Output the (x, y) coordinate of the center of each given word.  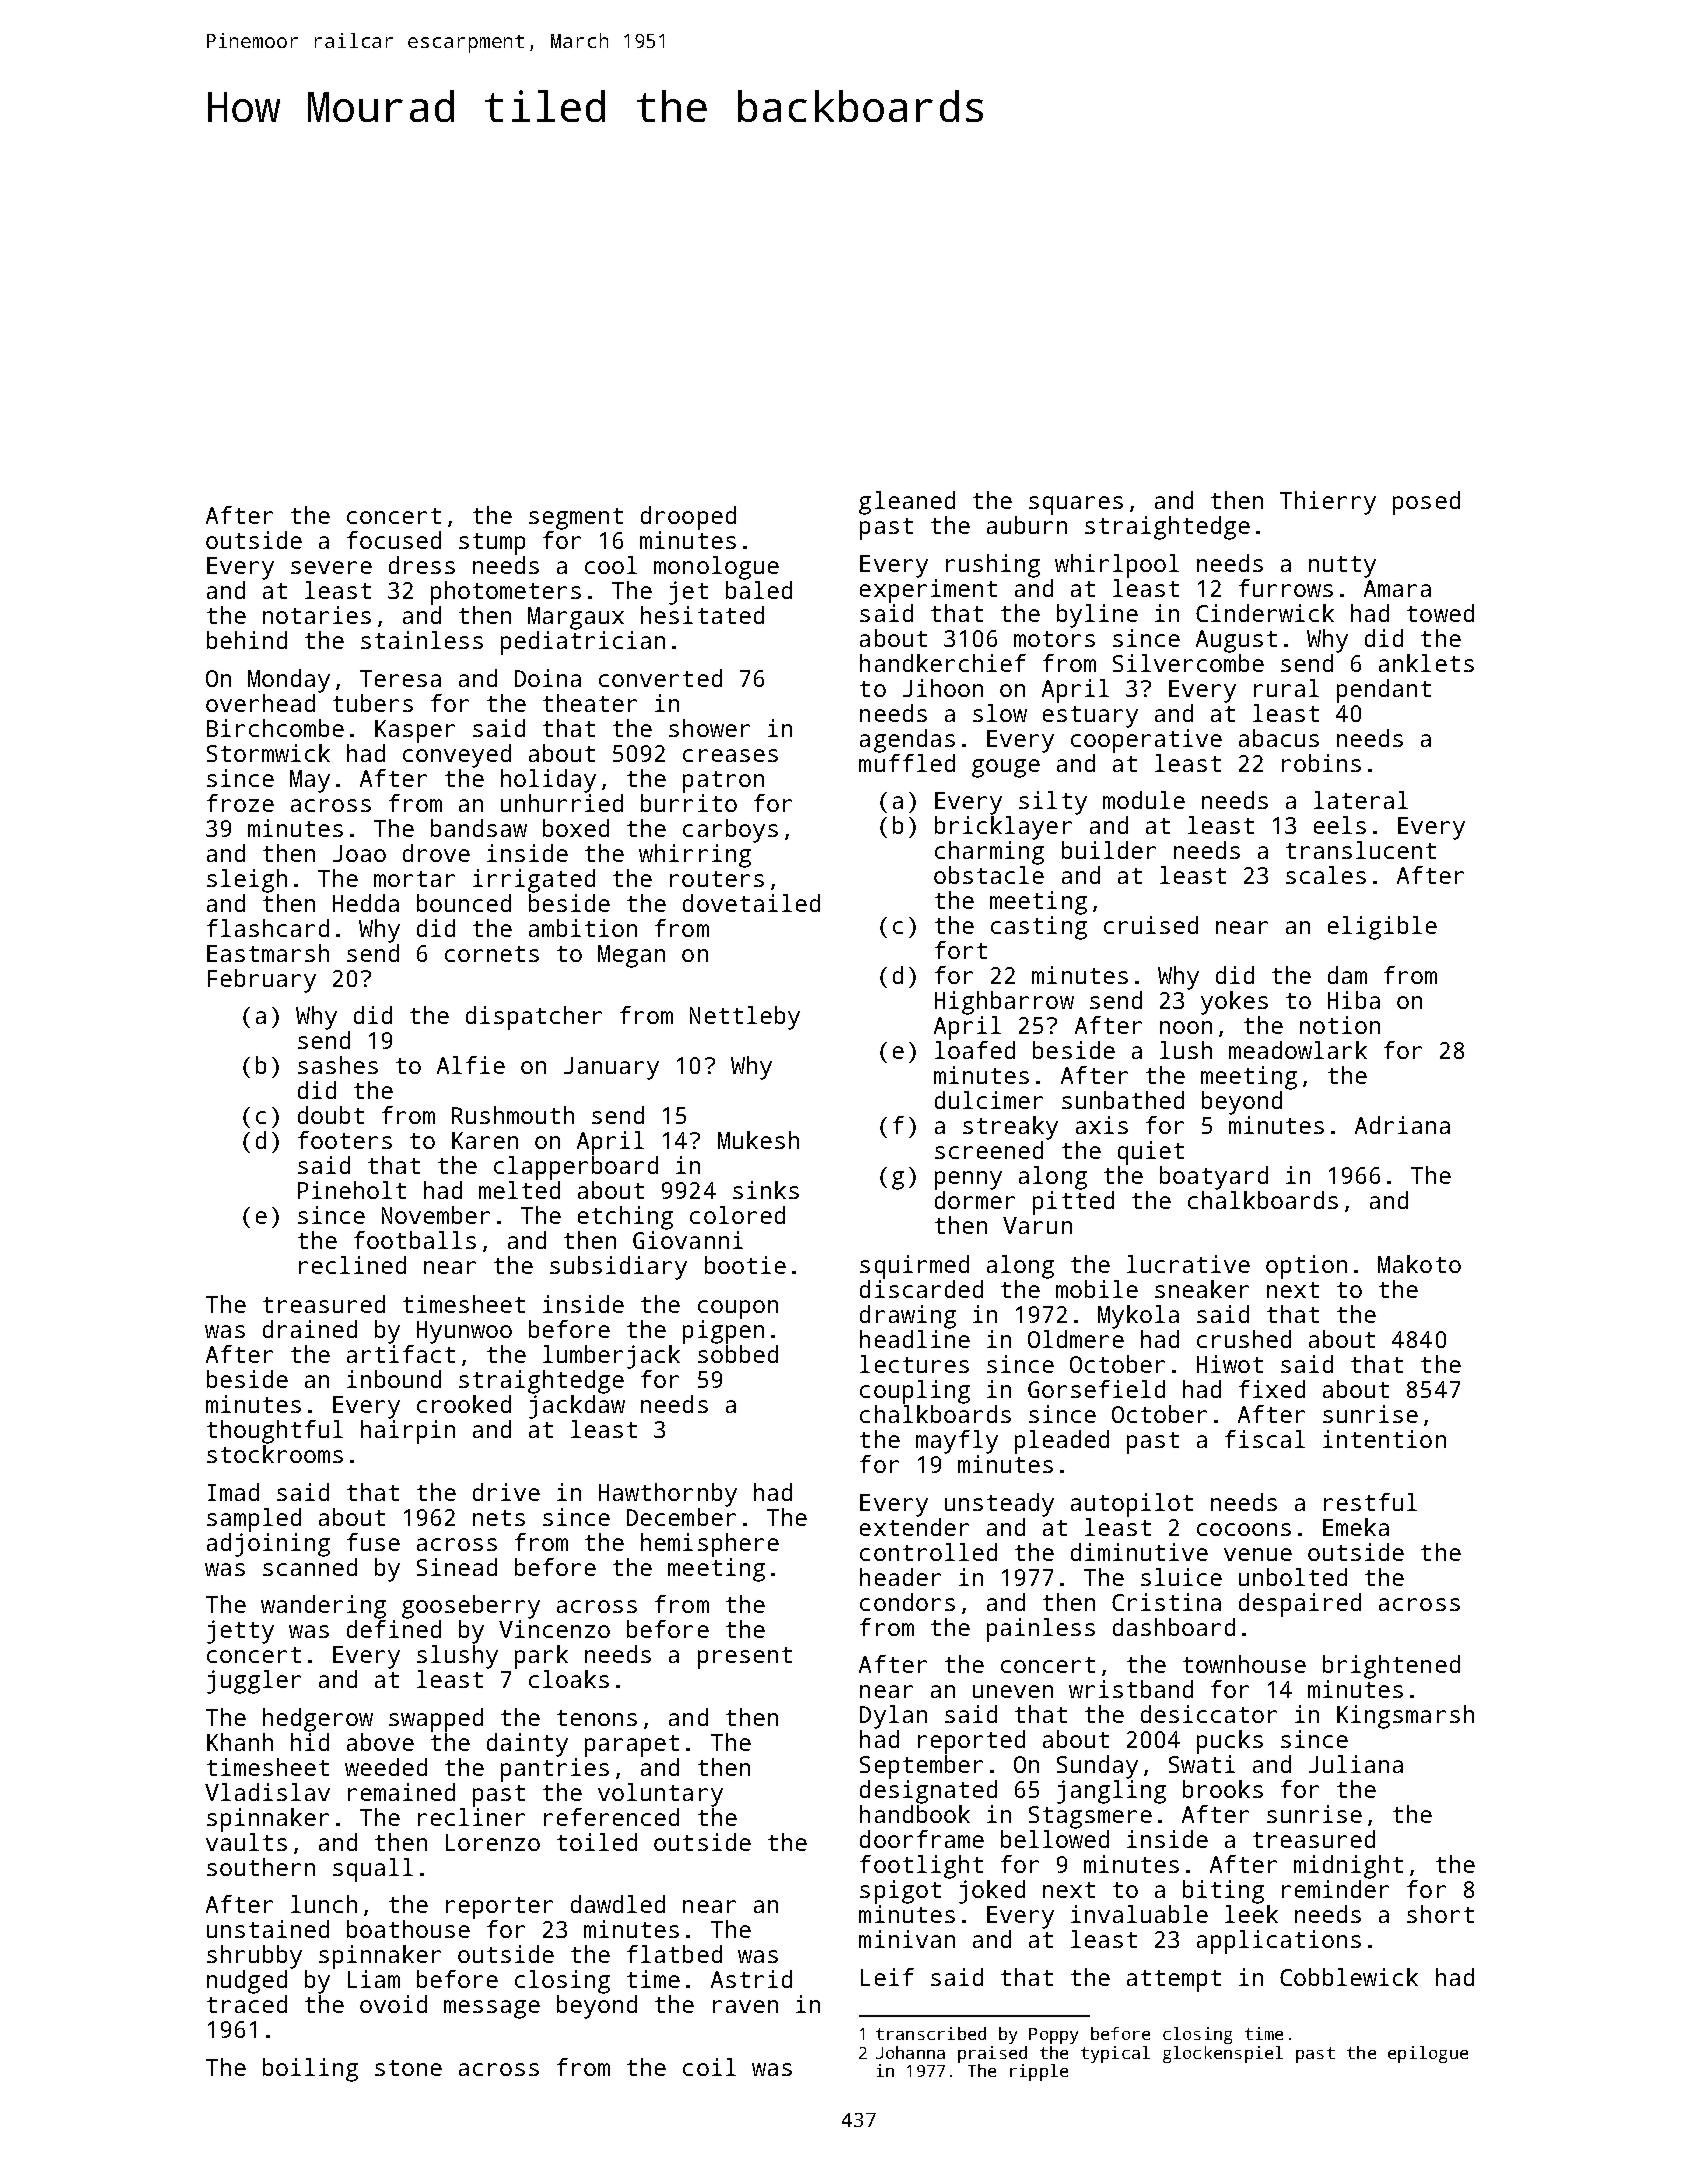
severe (331, 567)
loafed (975, 1050)
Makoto (1419, 1264)
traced (247, 2004)
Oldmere (1076, 1339)
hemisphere (710, 1545)
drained (310, 1329)
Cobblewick (1349, 1977)
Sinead (457, 1567)
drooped (688, 518)
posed (1426, 503)
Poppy (1053, 2036)
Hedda (366, 903)
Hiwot (1230, 1364)
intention (1384, 1439)
